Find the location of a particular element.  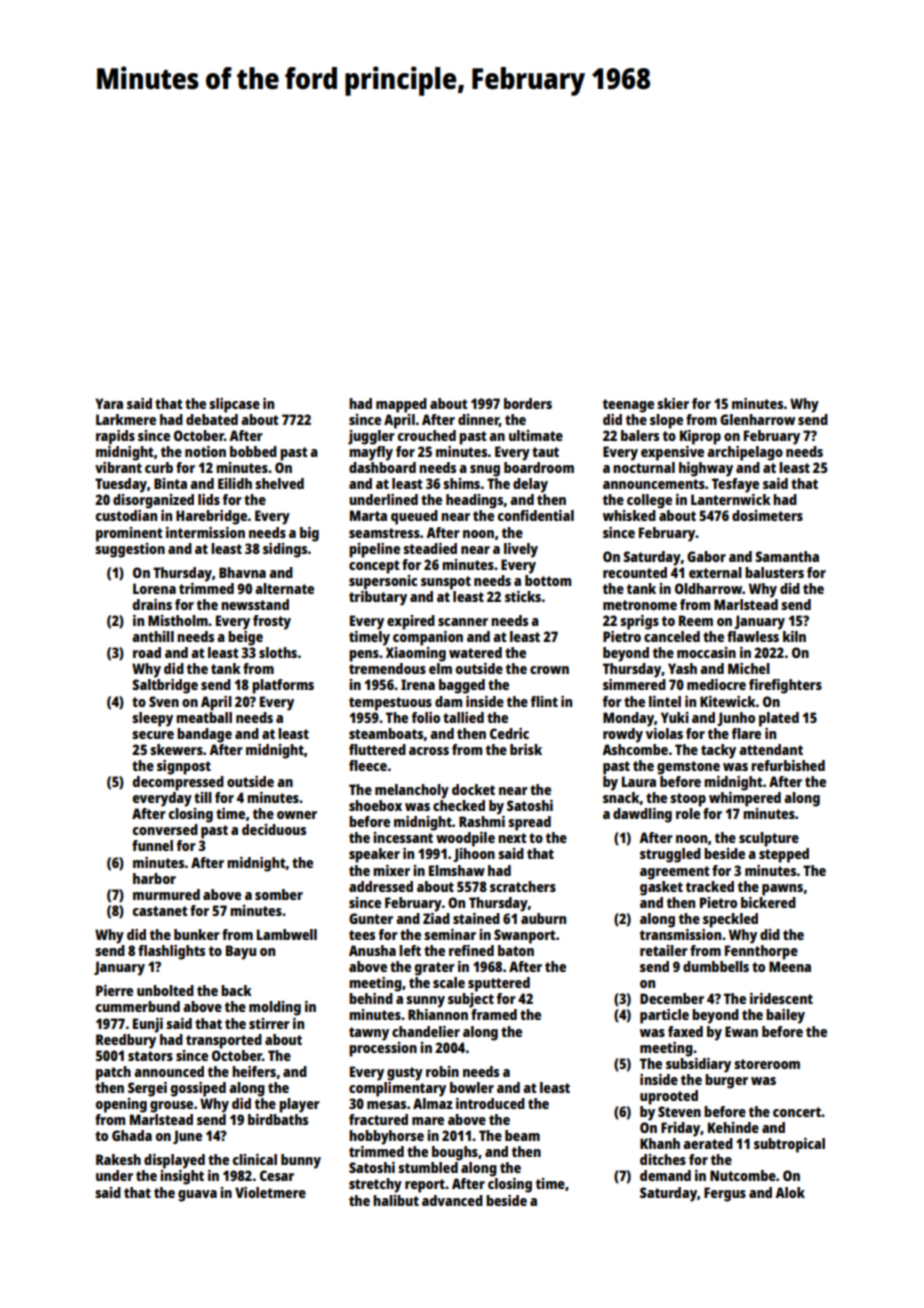

birdbaths is located at coordinates (278, 1119).
